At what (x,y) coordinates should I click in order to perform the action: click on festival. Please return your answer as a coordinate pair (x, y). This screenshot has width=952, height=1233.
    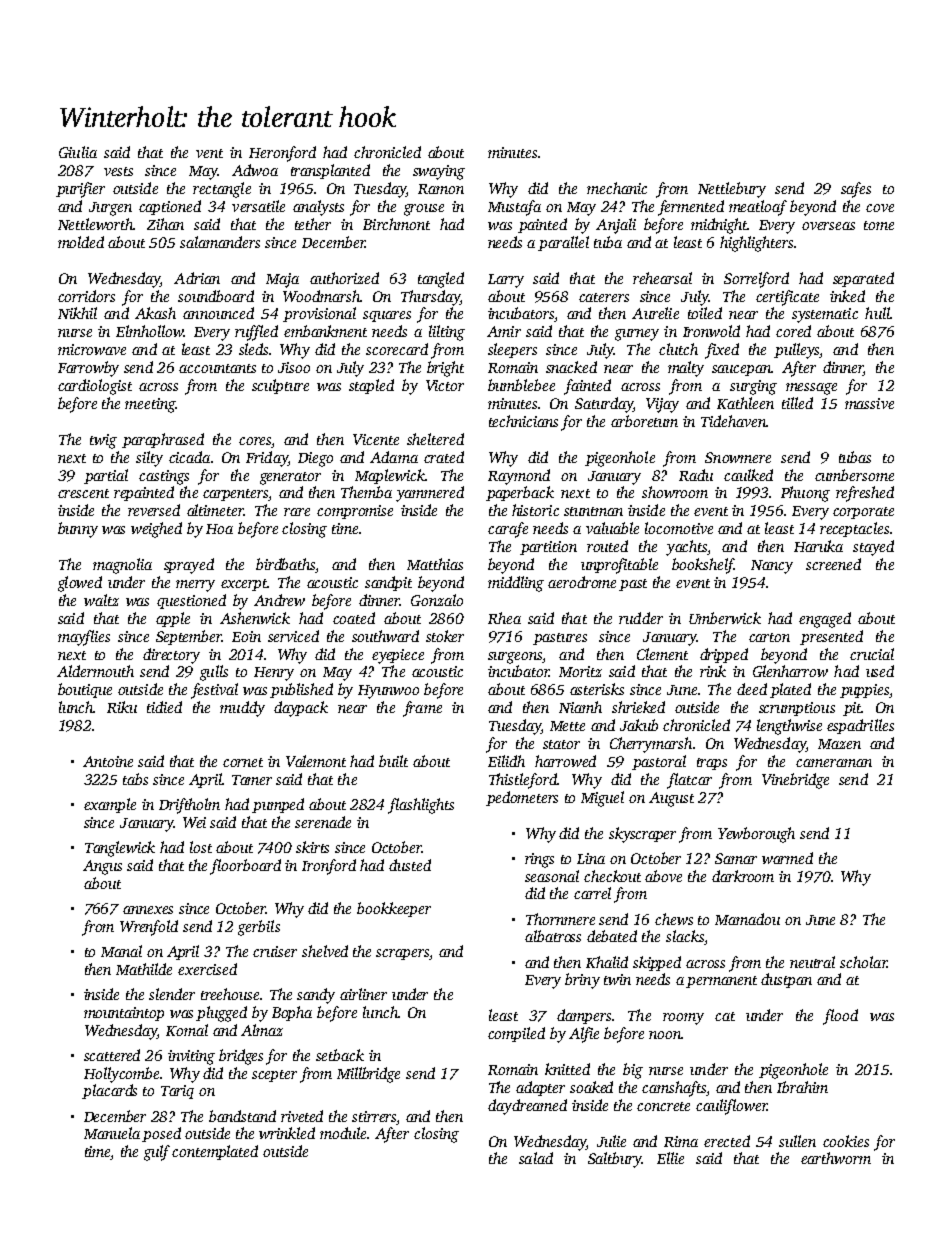
    Looking at the image, I should click on (214, 691).
